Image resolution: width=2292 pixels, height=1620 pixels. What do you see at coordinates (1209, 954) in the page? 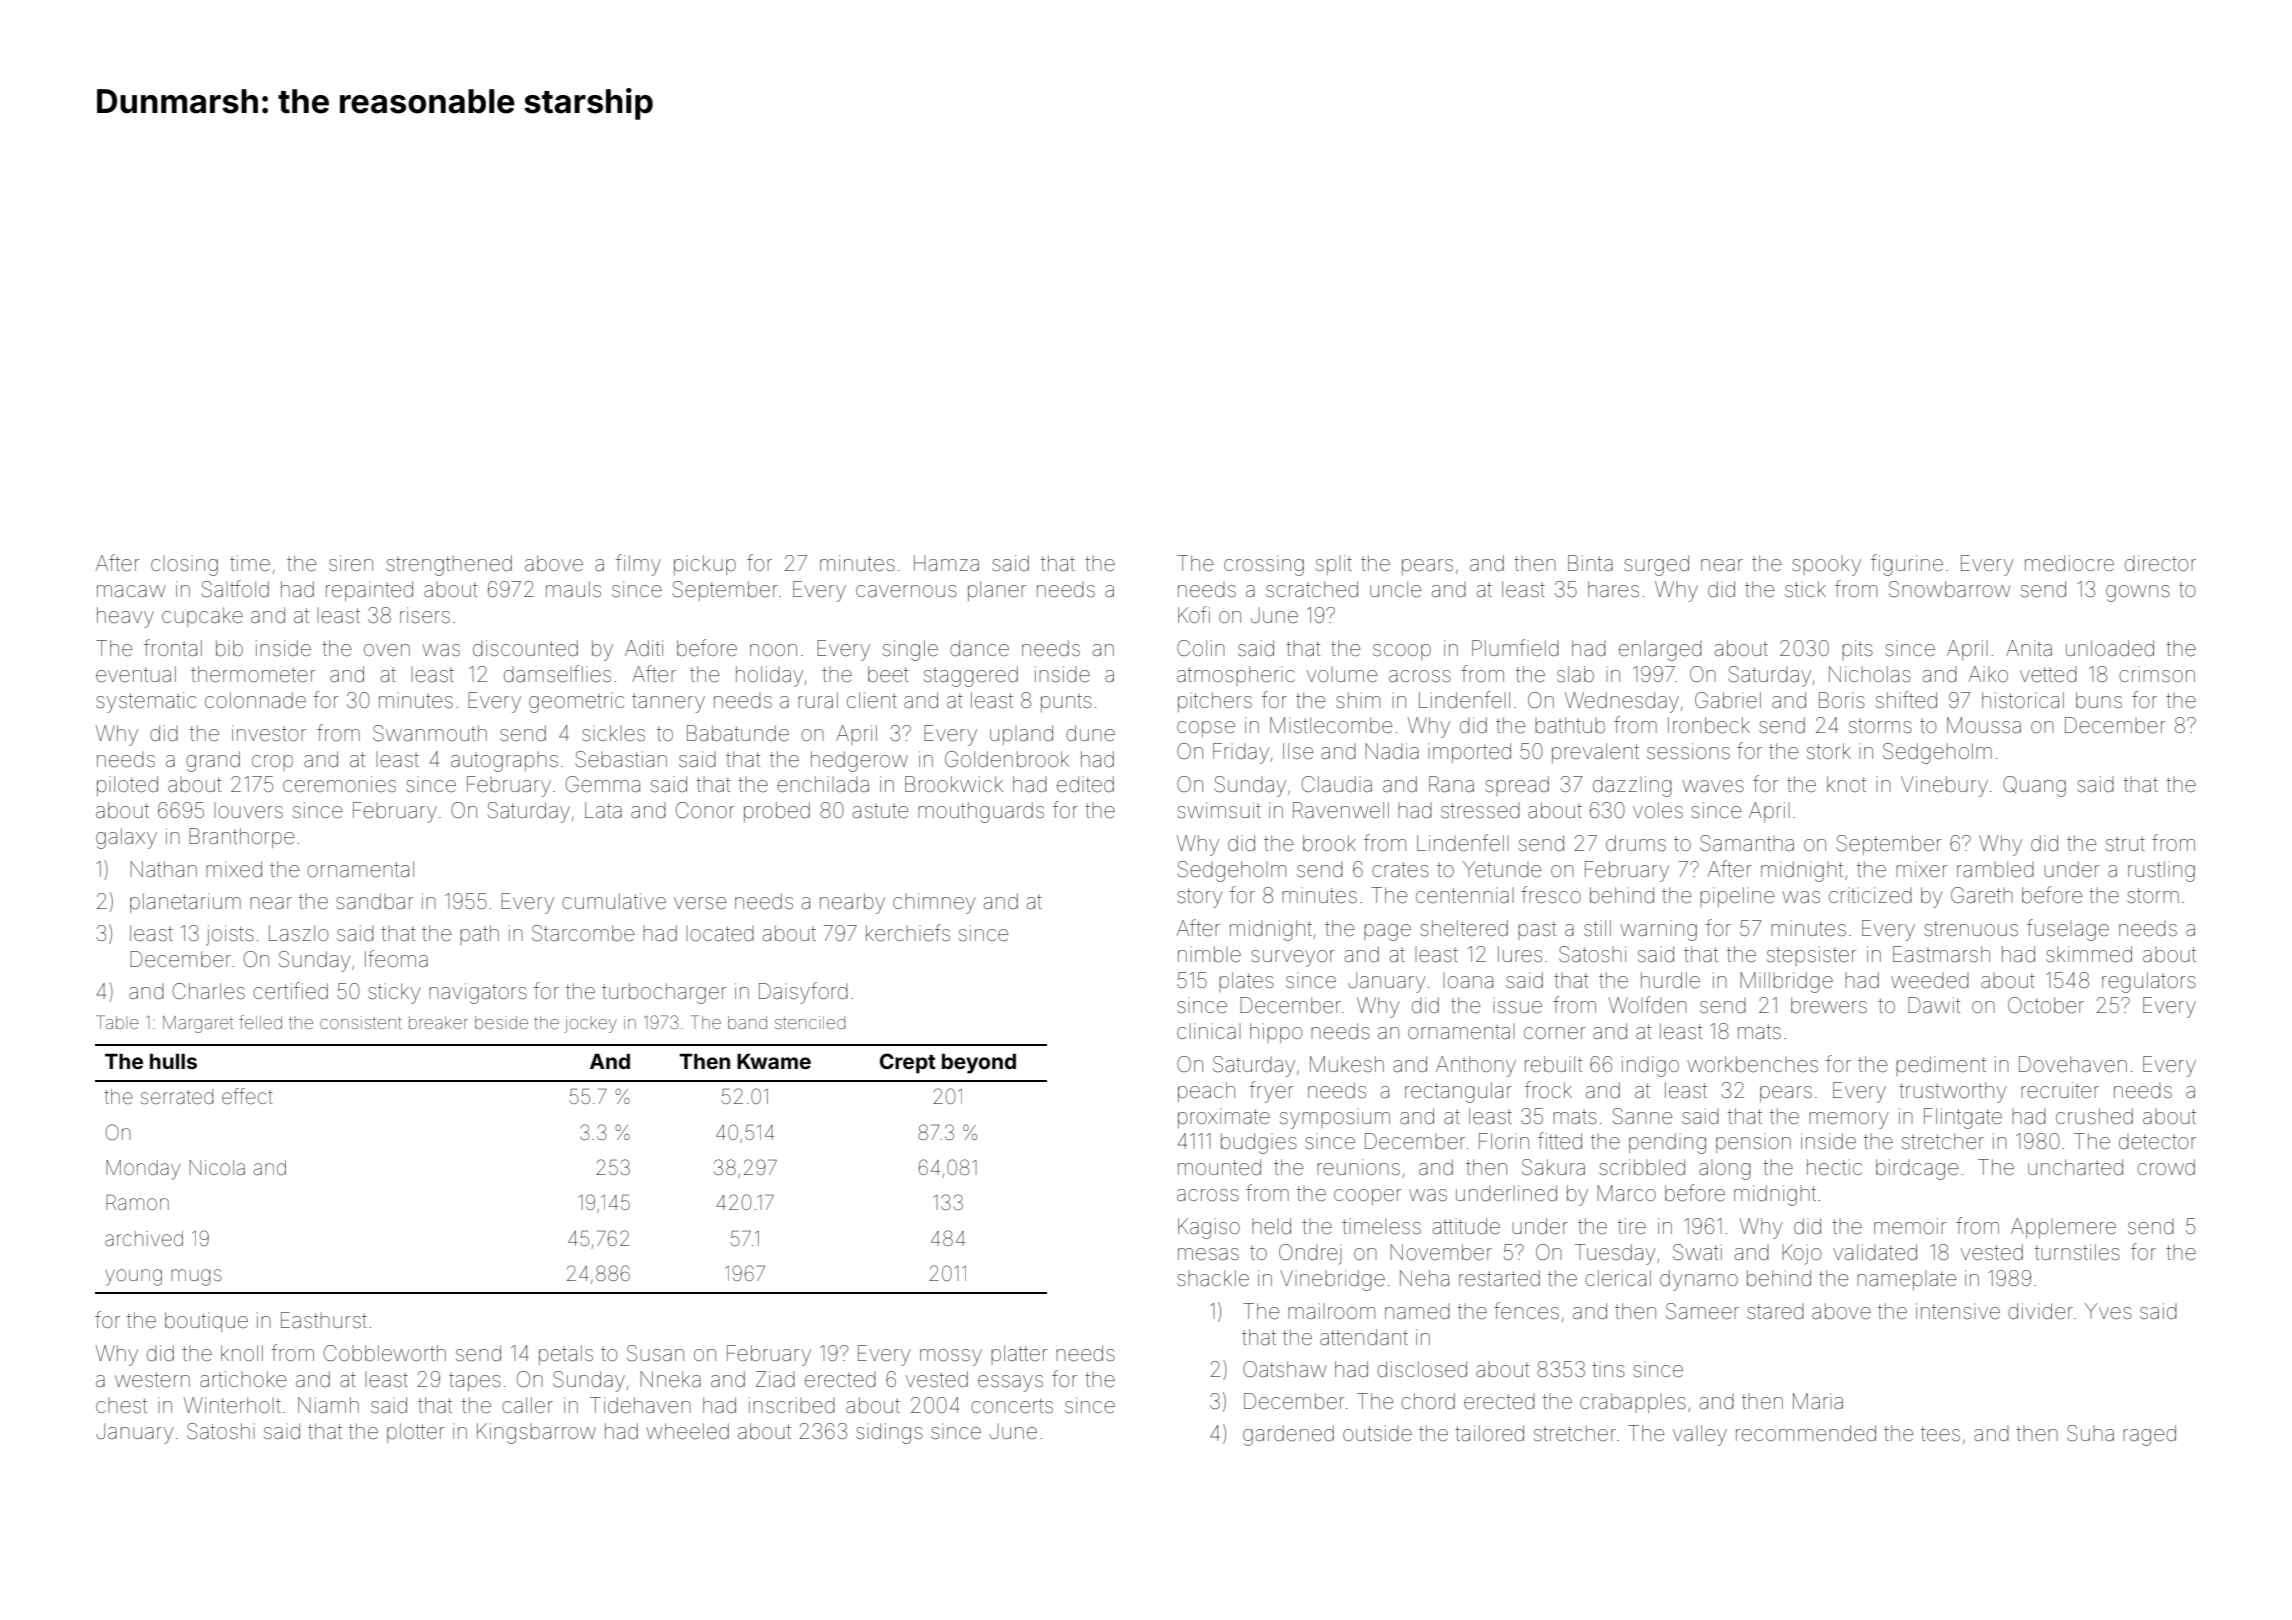
I see `nimble` at bounding box center [1209, 954].
